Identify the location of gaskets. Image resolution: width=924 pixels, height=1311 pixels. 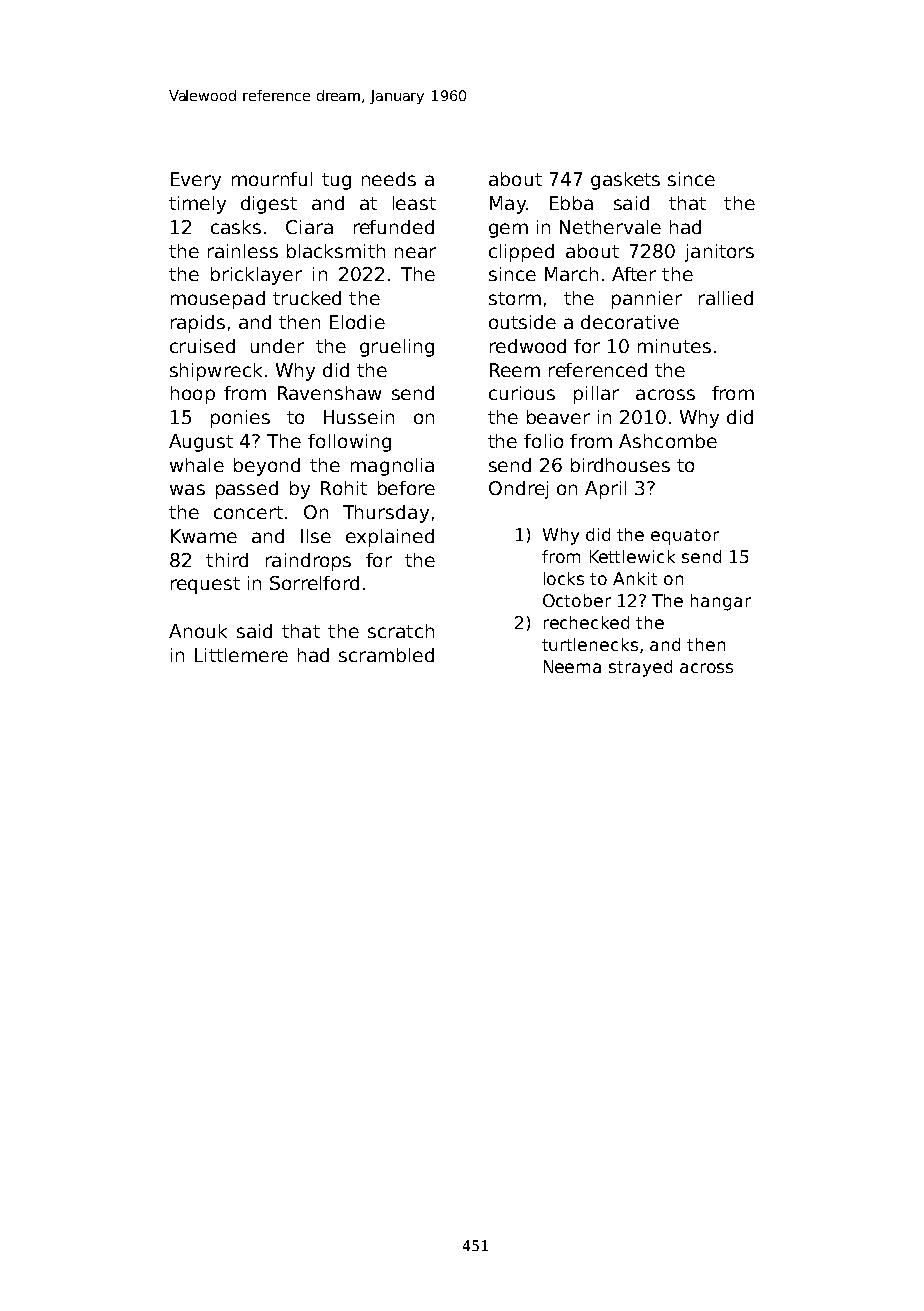
(625, 181).
